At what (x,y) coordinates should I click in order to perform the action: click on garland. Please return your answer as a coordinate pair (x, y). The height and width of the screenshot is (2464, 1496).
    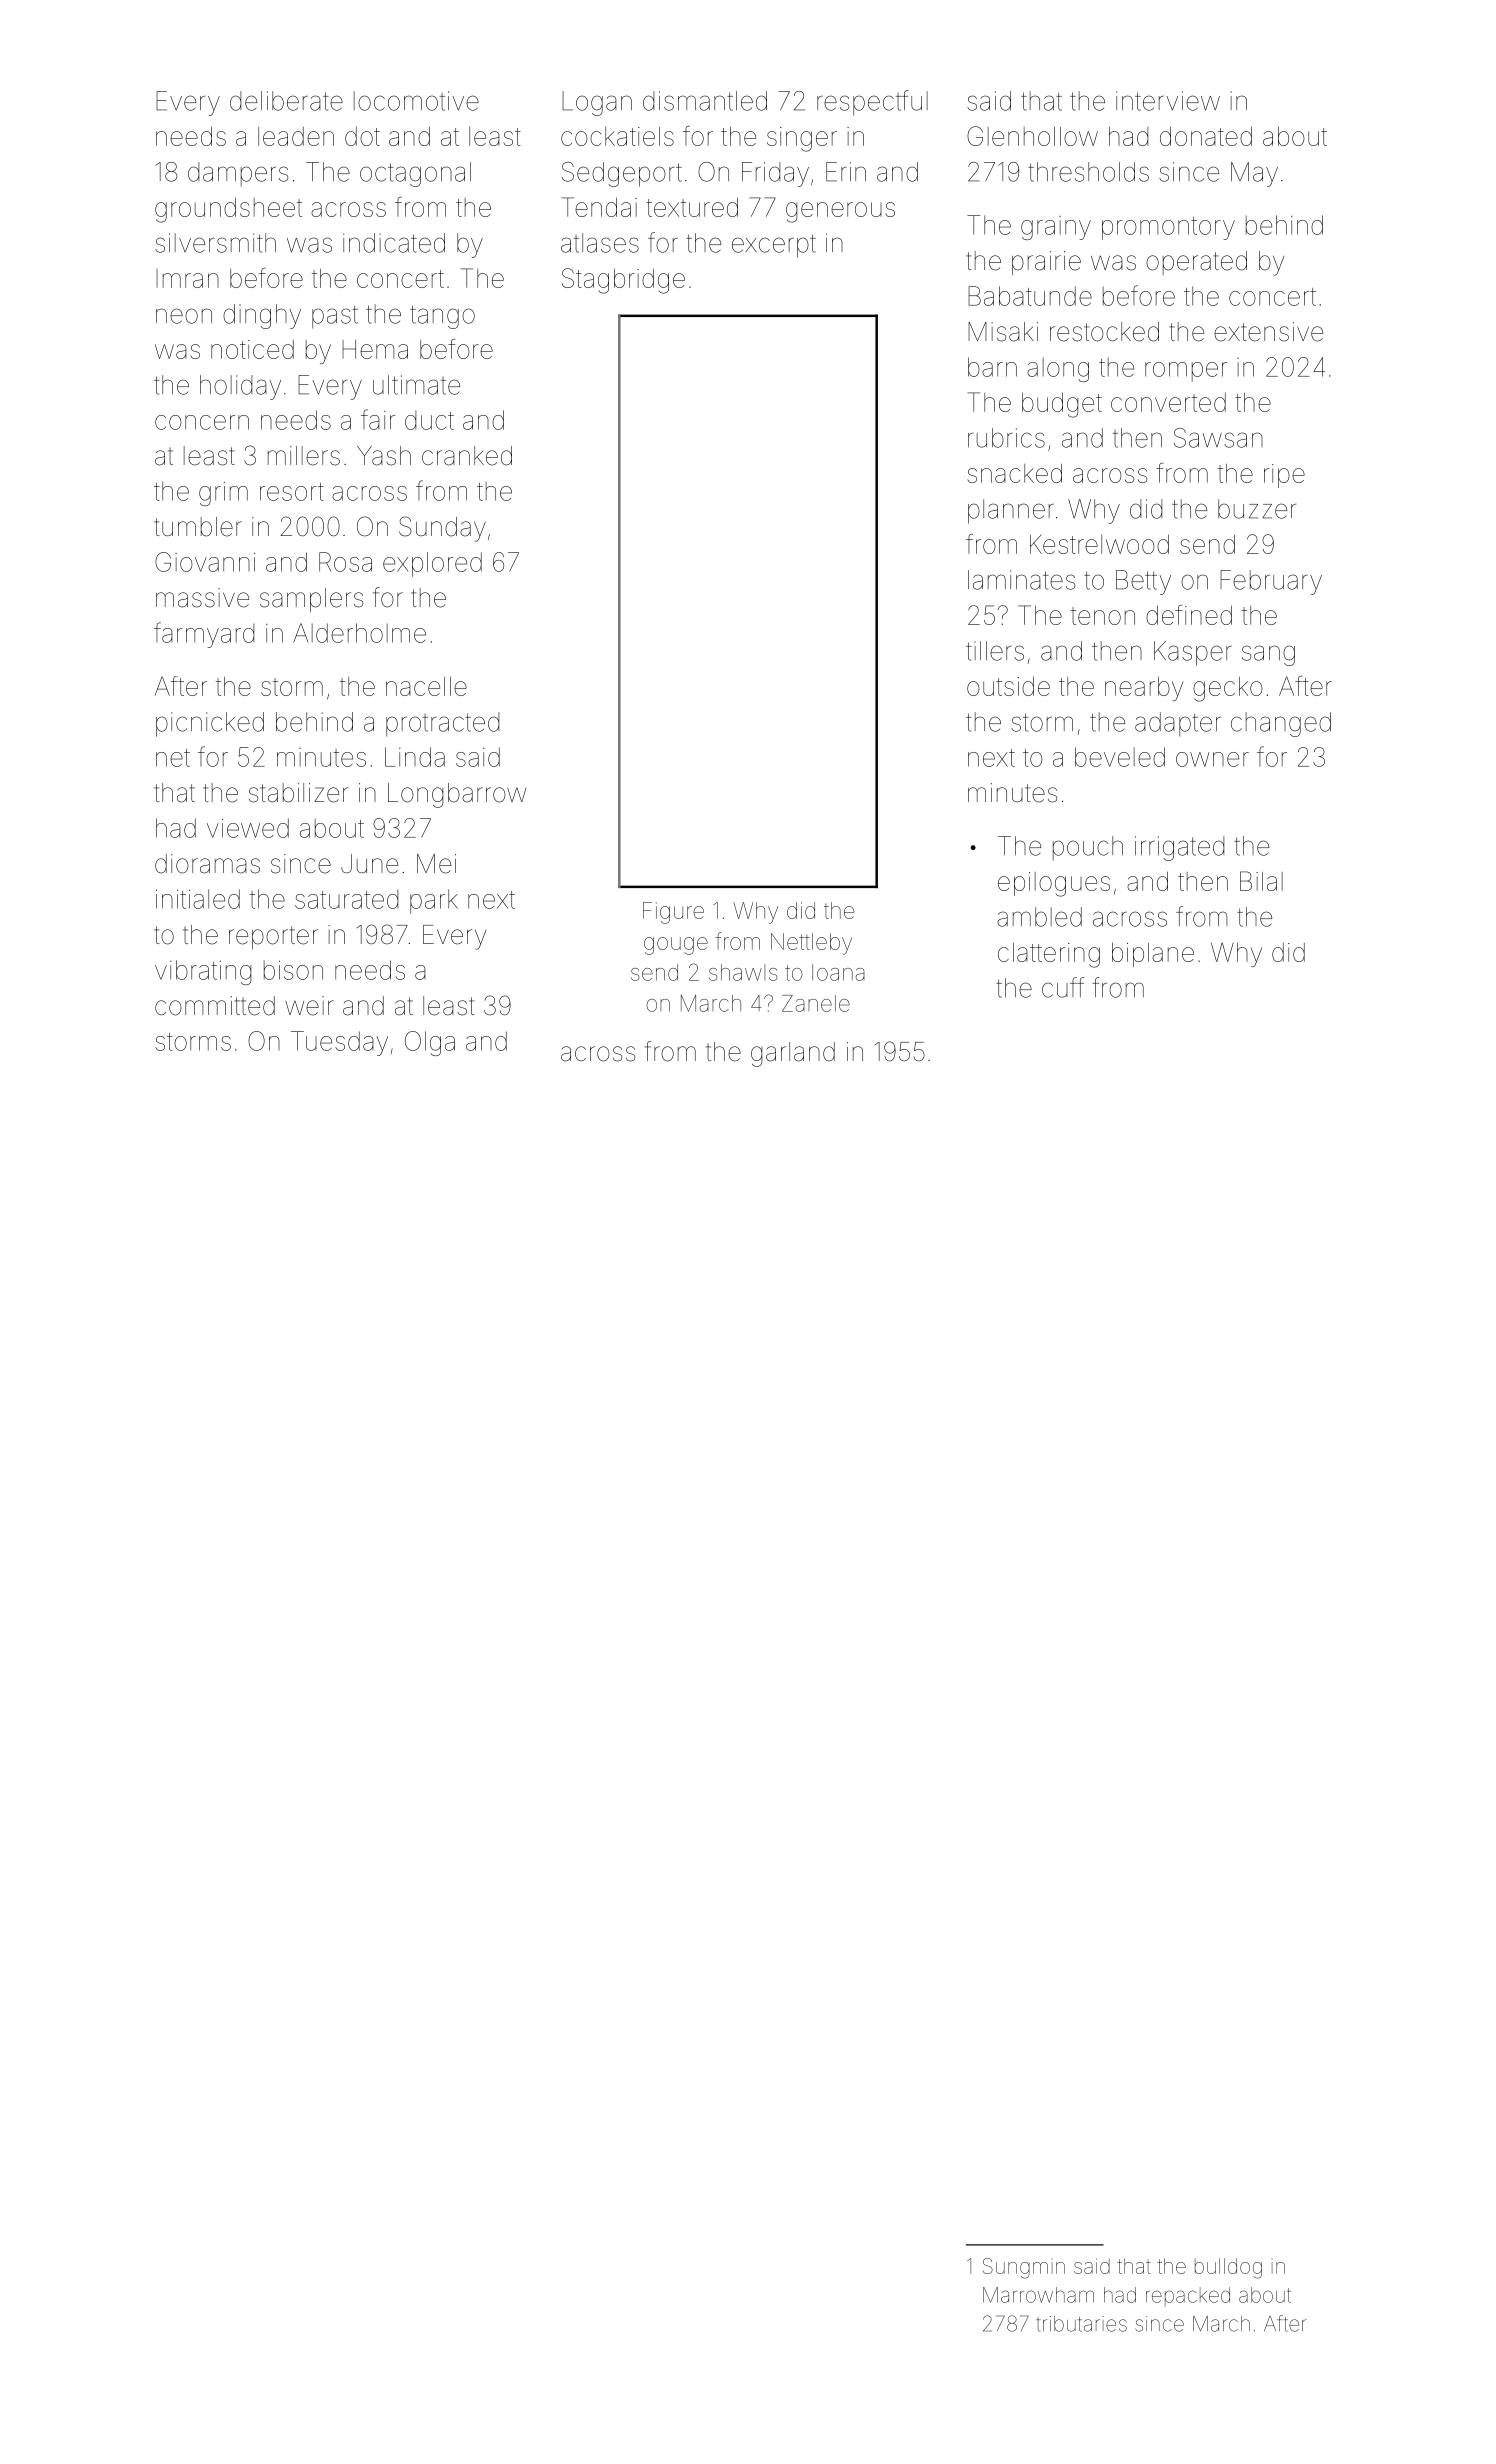
    Looking at the image, I should click on (793, 1054).
